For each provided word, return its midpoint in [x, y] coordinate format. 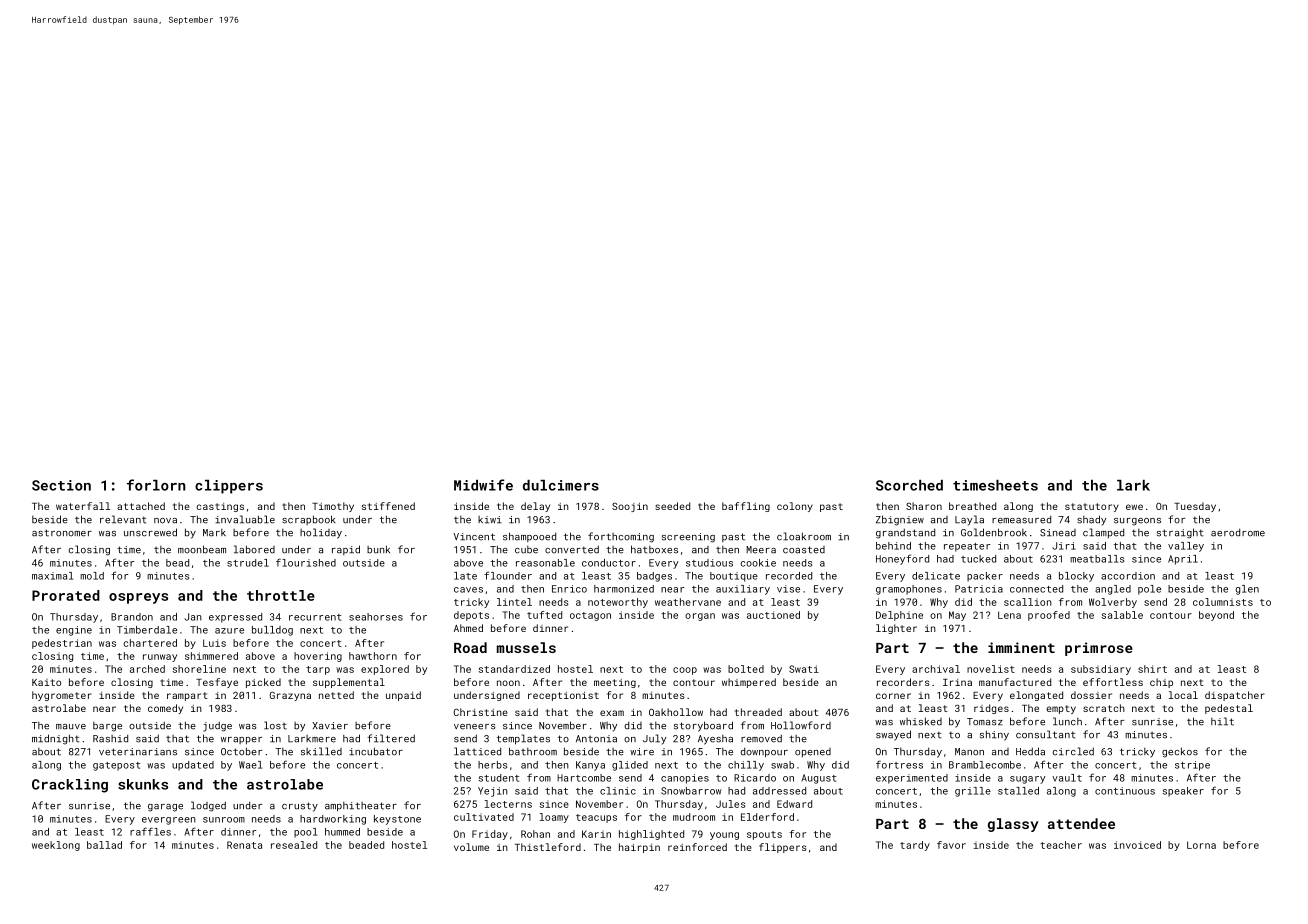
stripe [1192, 766]
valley [1186, 547]
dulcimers [561, 485]
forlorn [156, 485]
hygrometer [62, 696]
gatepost [116, 766]
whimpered [749, 683]
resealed [294, 845]
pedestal [1229, 709]
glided [630, 766]
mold [92, 576]
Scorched [909, 485]
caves [468, 590]
